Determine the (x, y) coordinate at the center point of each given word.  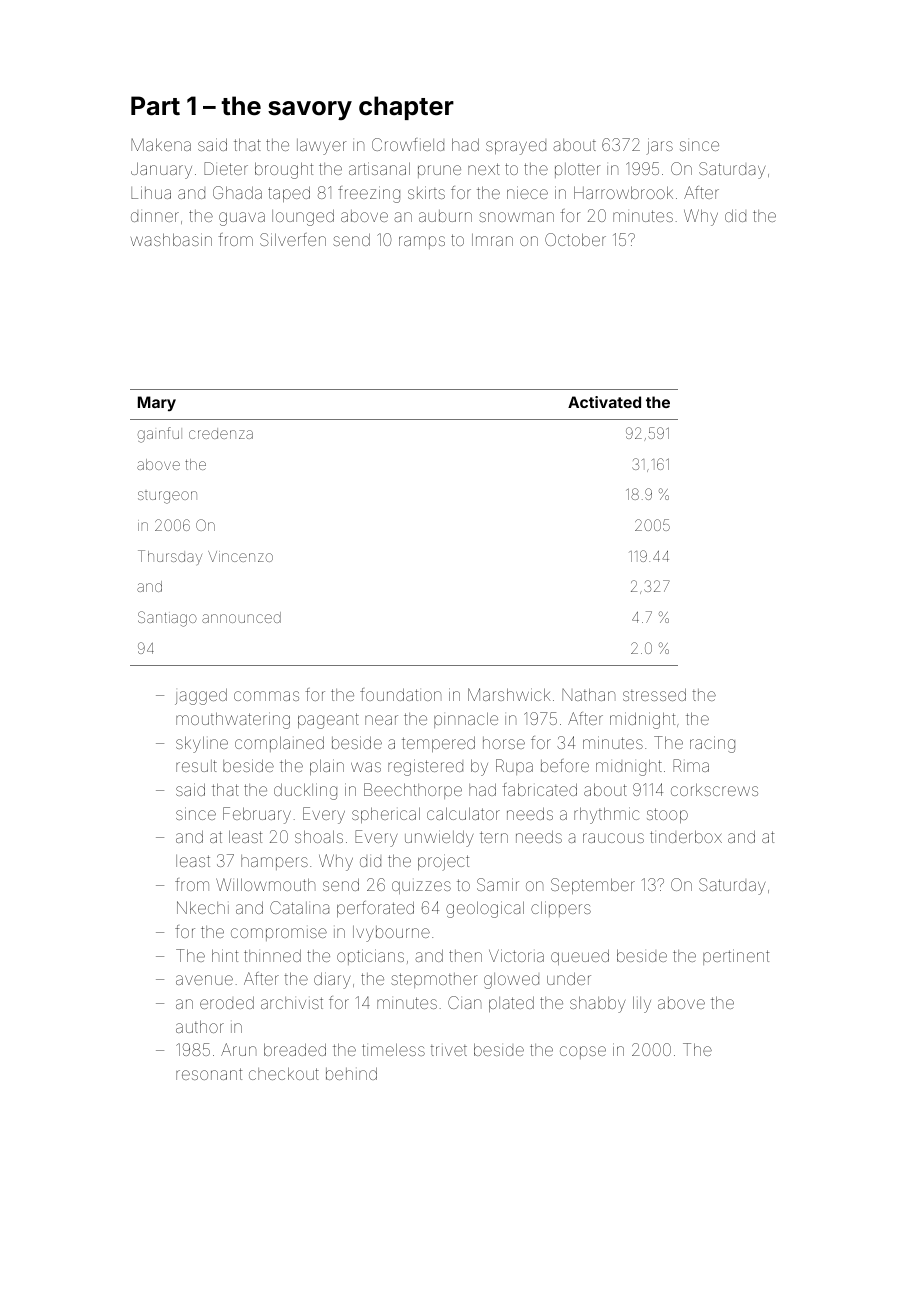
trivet (448, 1050)
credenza (221, 433)
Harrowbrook (623, 192)
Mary (157, 403)
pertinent (736, 957)
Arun (238, 1049)
